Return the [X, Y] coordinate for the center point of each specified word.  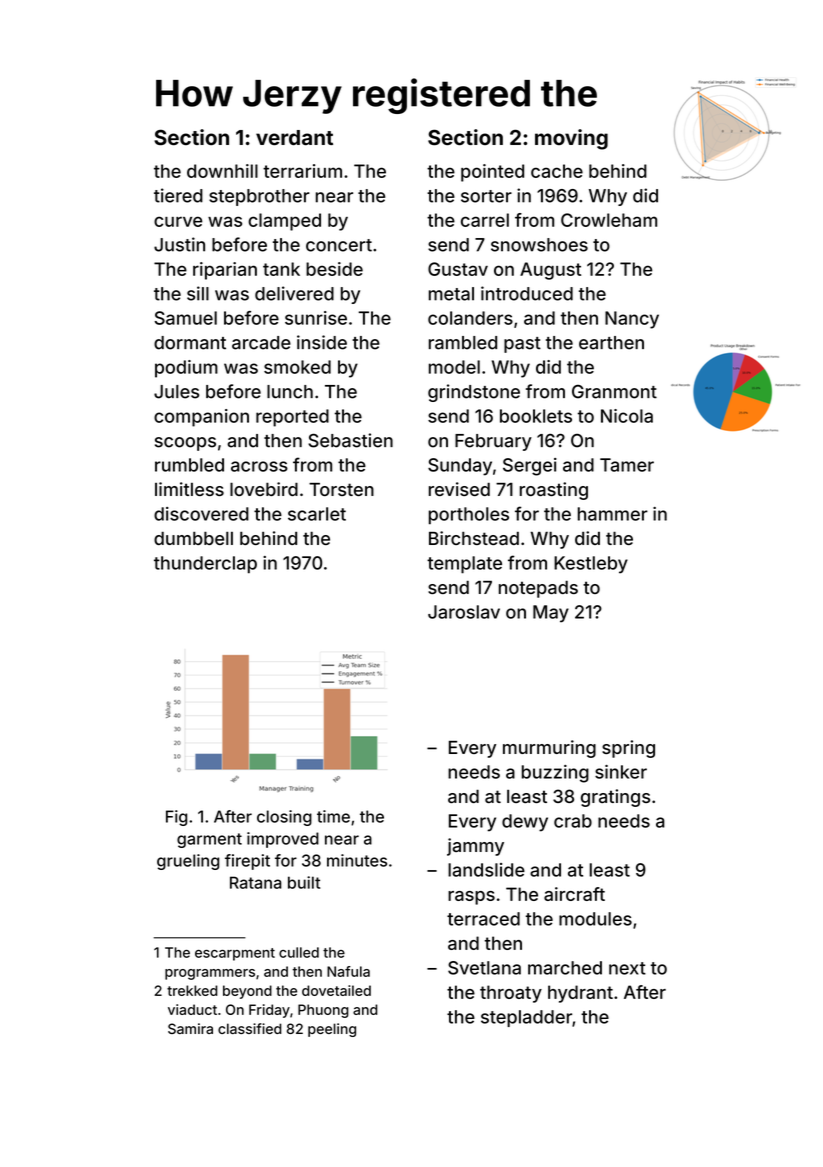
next [627, 968]
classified [250, 1028]
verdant [294, 137]
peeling [332, 1030]
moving [571, 139]
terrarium [302, 171]
